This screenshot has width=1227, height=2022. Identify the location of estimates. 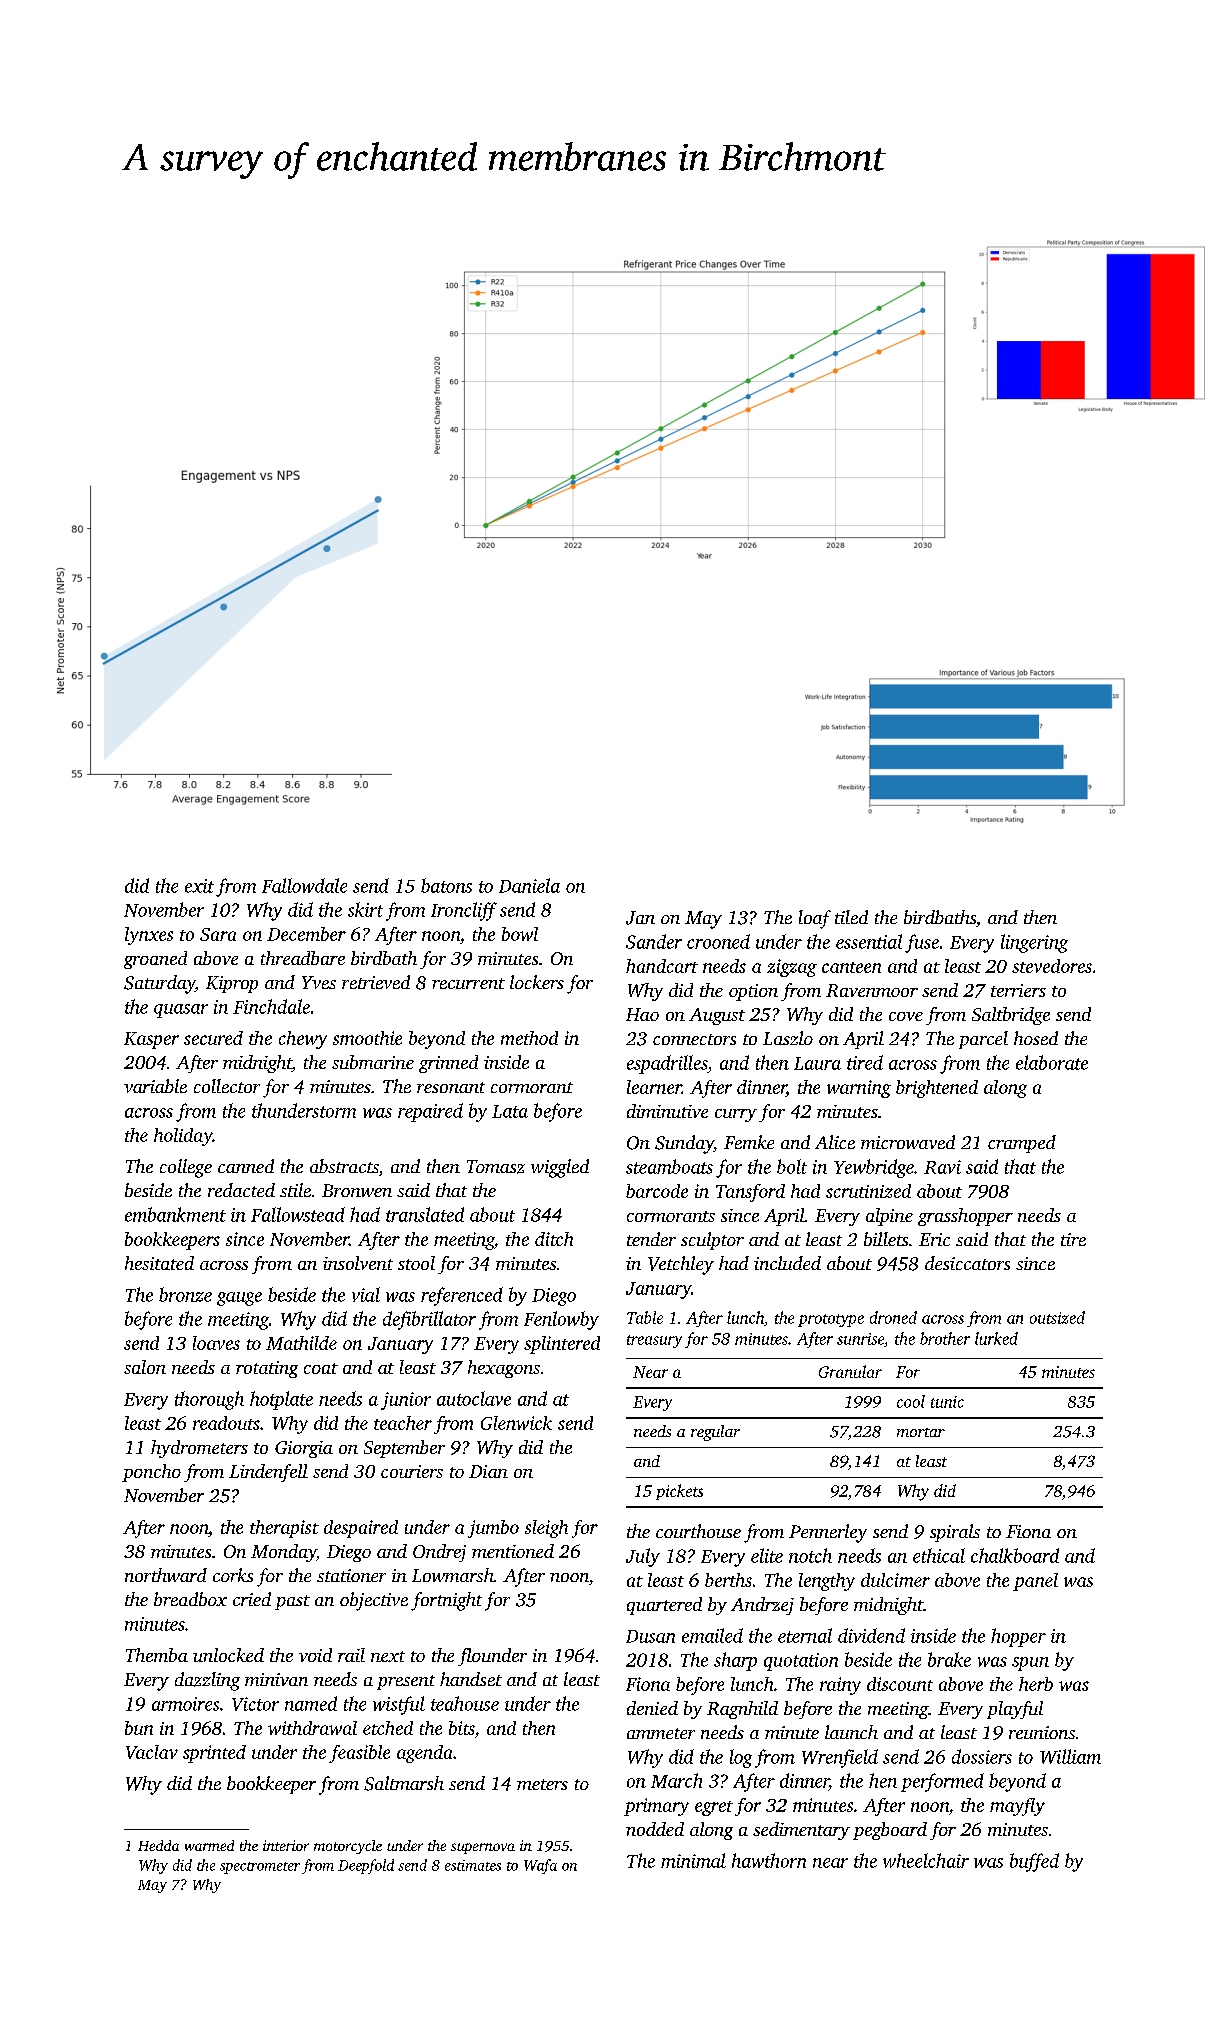
(473, 1865).
